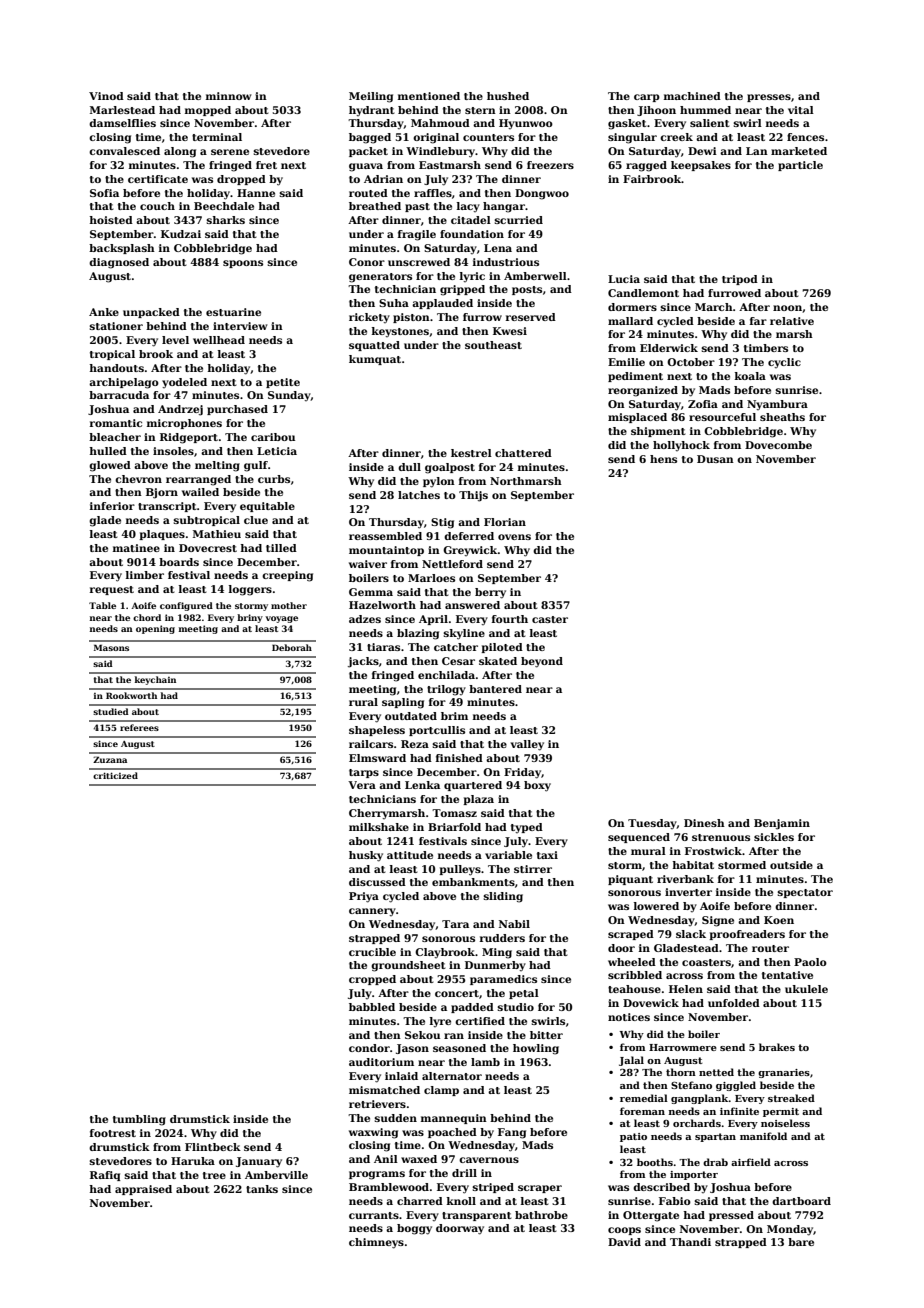 Image resolution: width=924 pixels, height=1308 pixels. What do you see at coordinates (800, 166) in the screenshot?
I see `particle` at bounding box center [800, 166].
